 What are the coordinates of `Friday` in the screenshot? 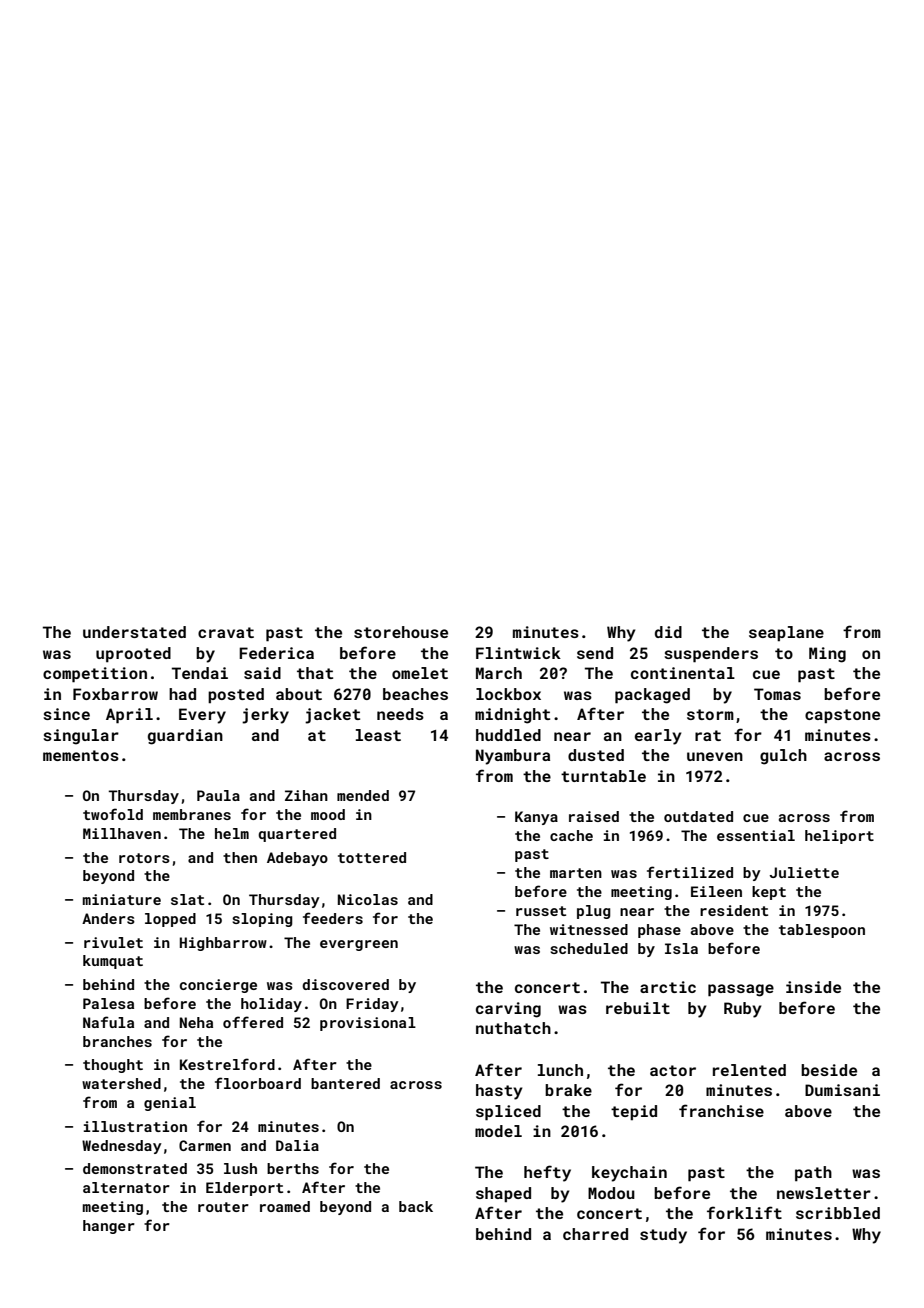 It's located at (372, 1005).
